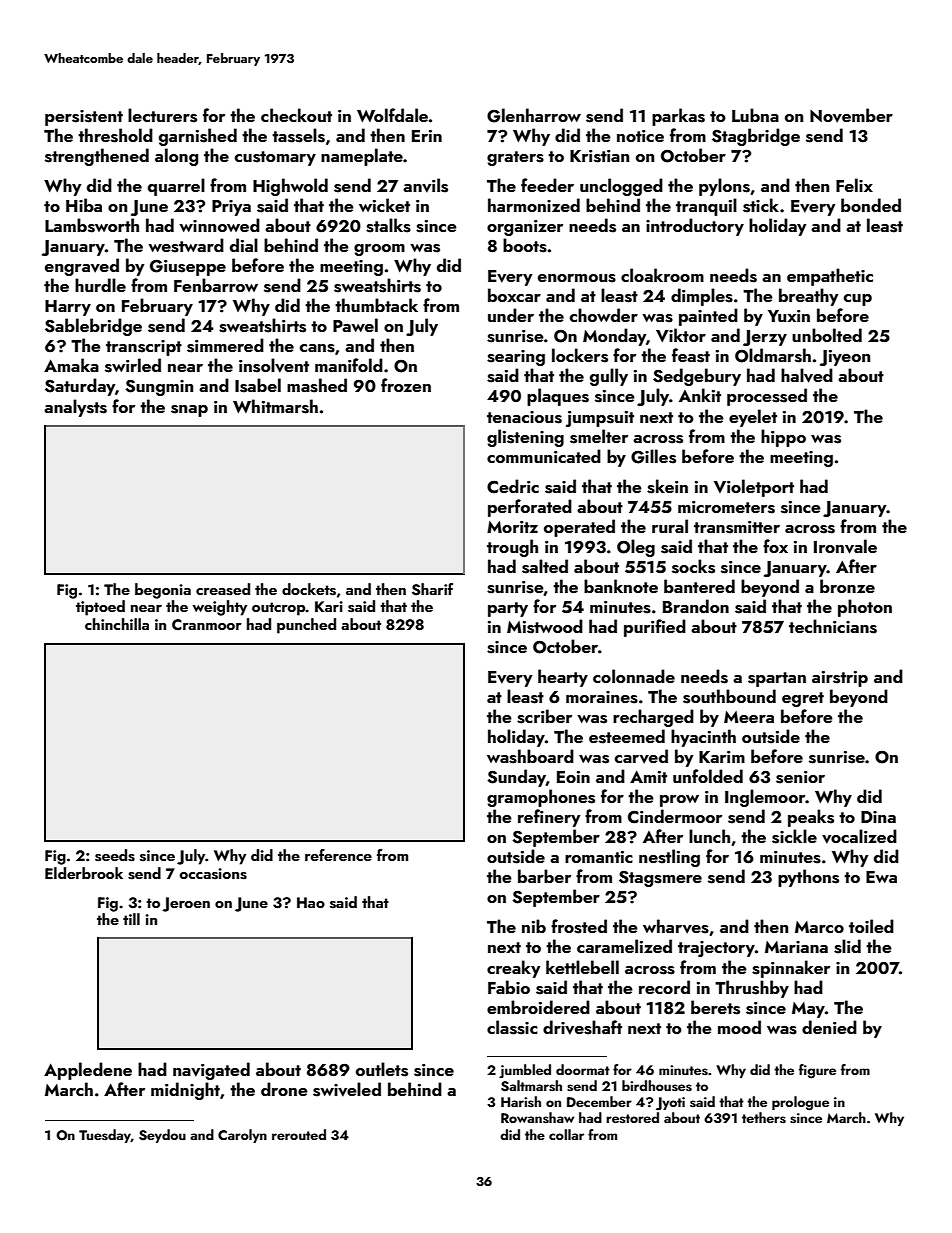  What do you see at coordinates (362, 157) in the screenshot?
I see `nameplate` at bounding box center [362, 157].
